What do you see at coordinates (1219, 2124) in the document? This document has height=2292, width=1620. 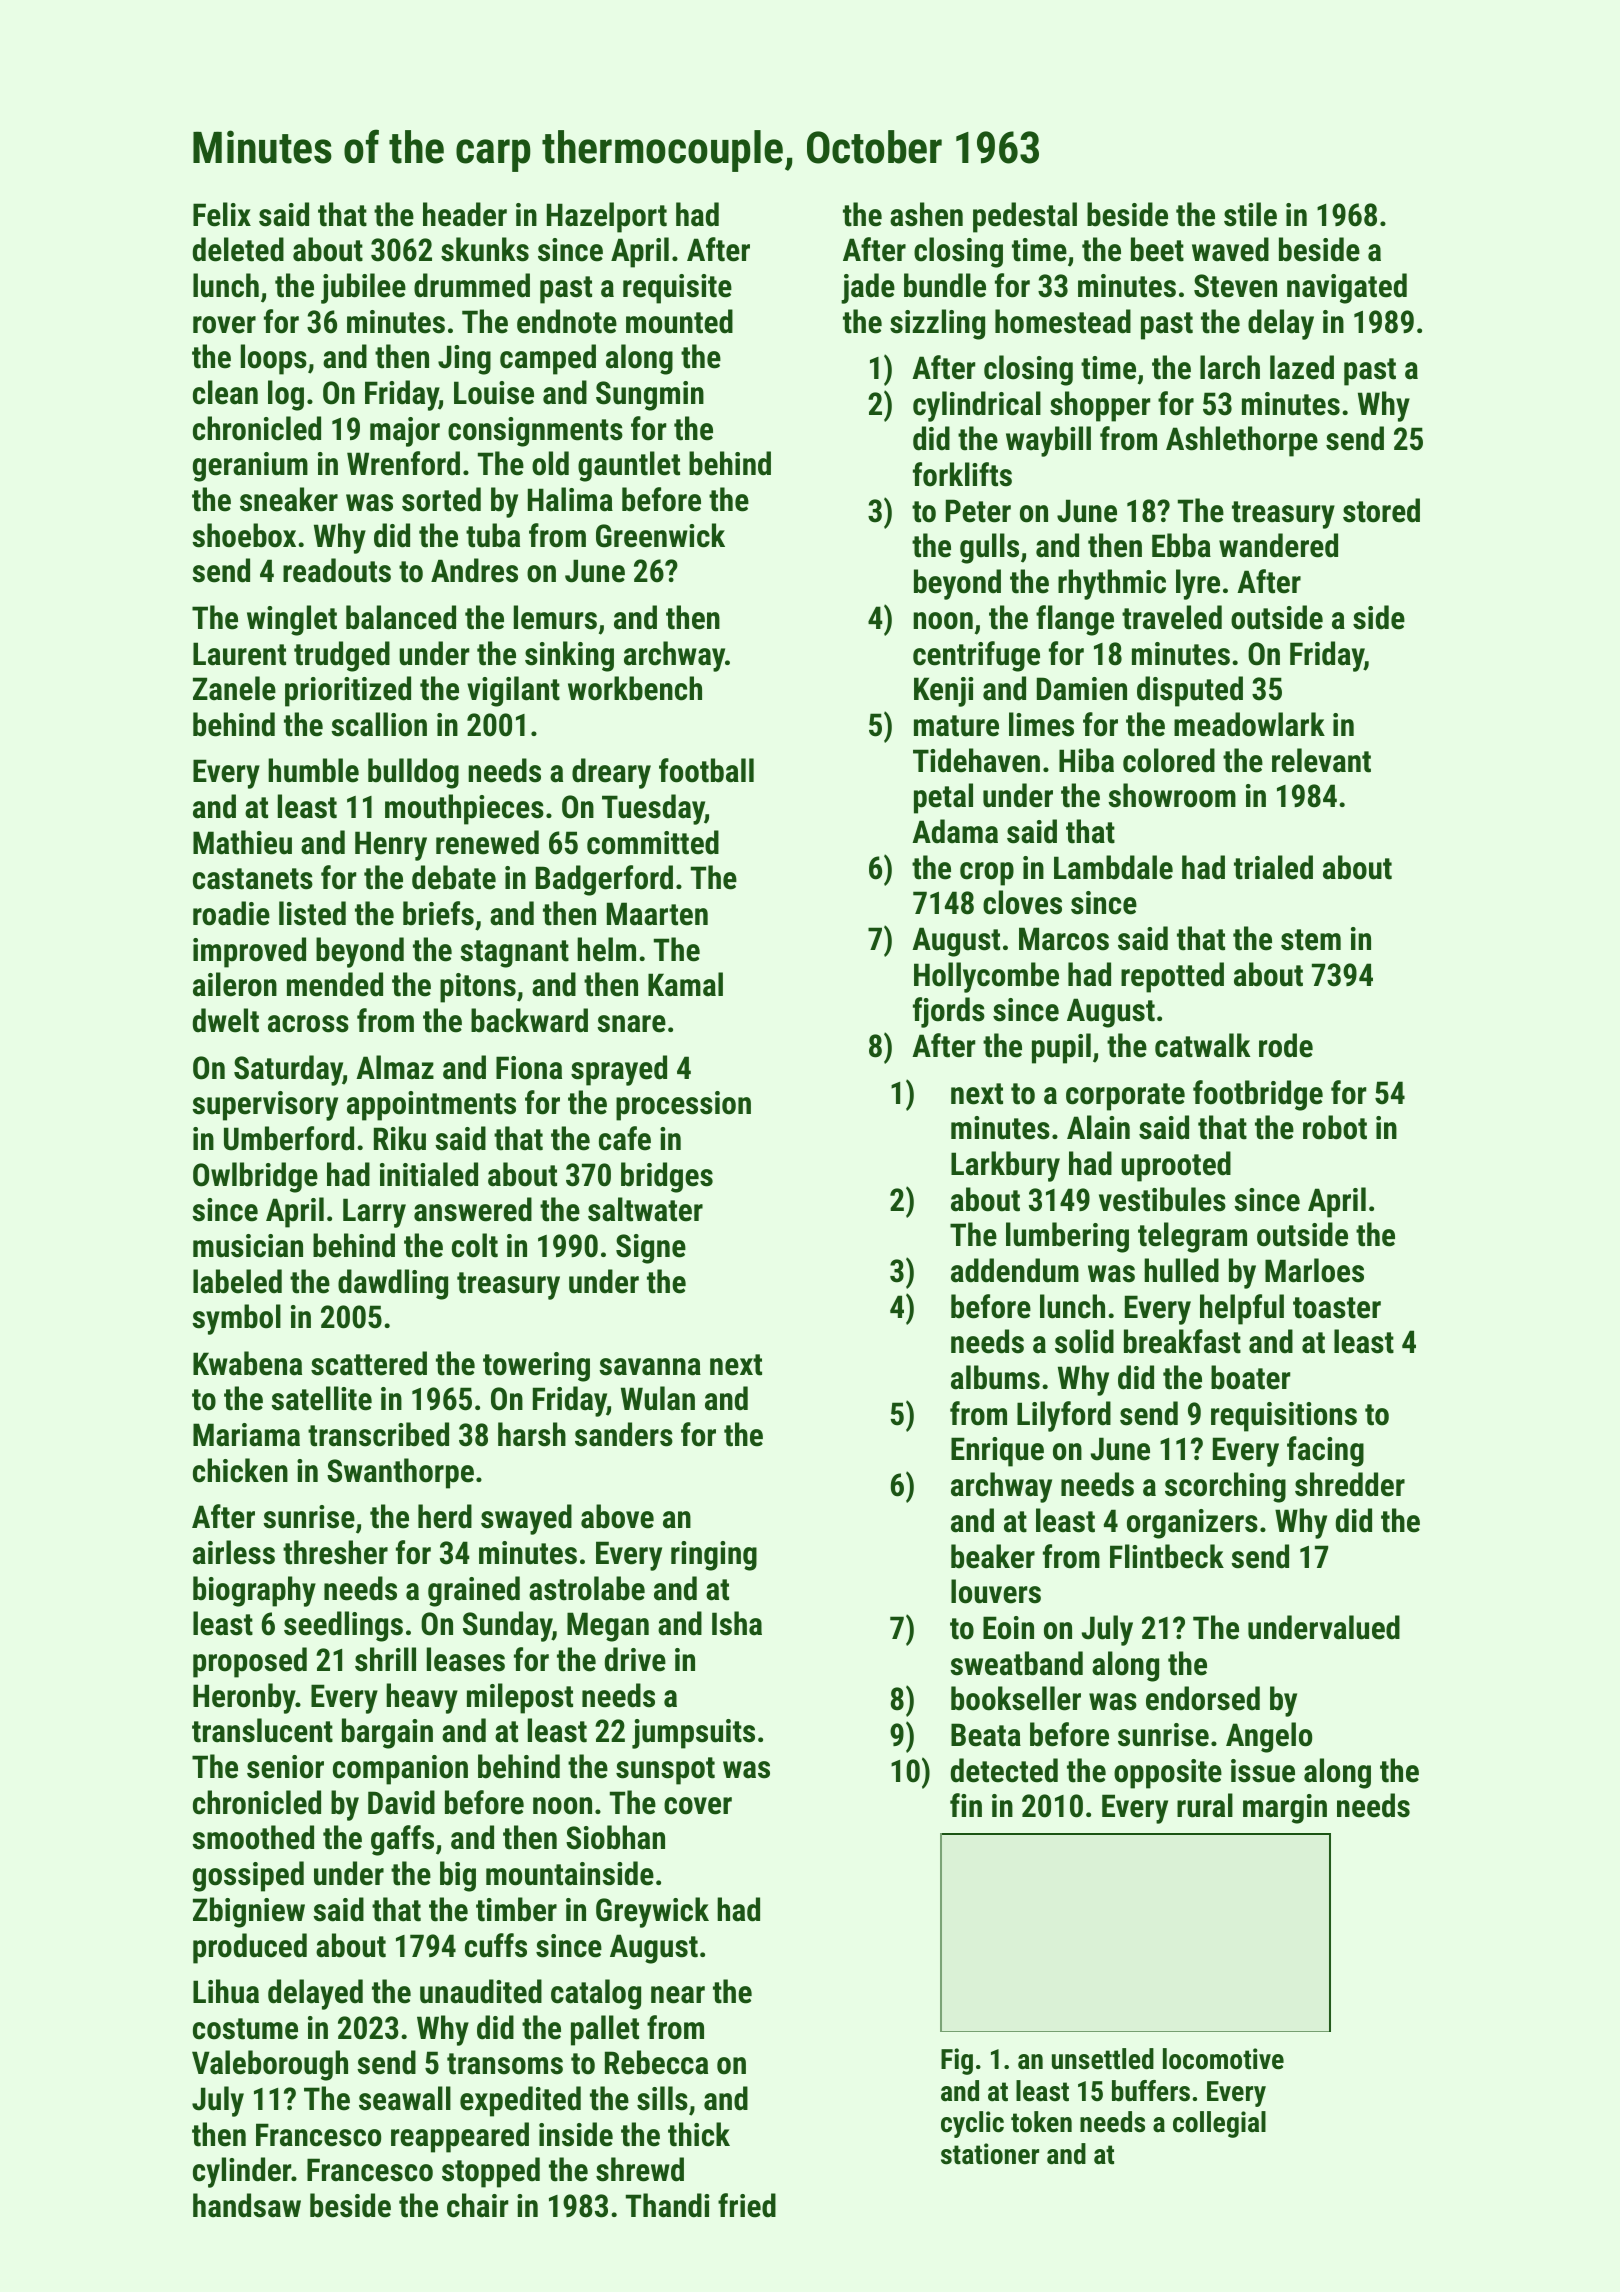 I see `collegial` at bounding box center [1219, 2124].
